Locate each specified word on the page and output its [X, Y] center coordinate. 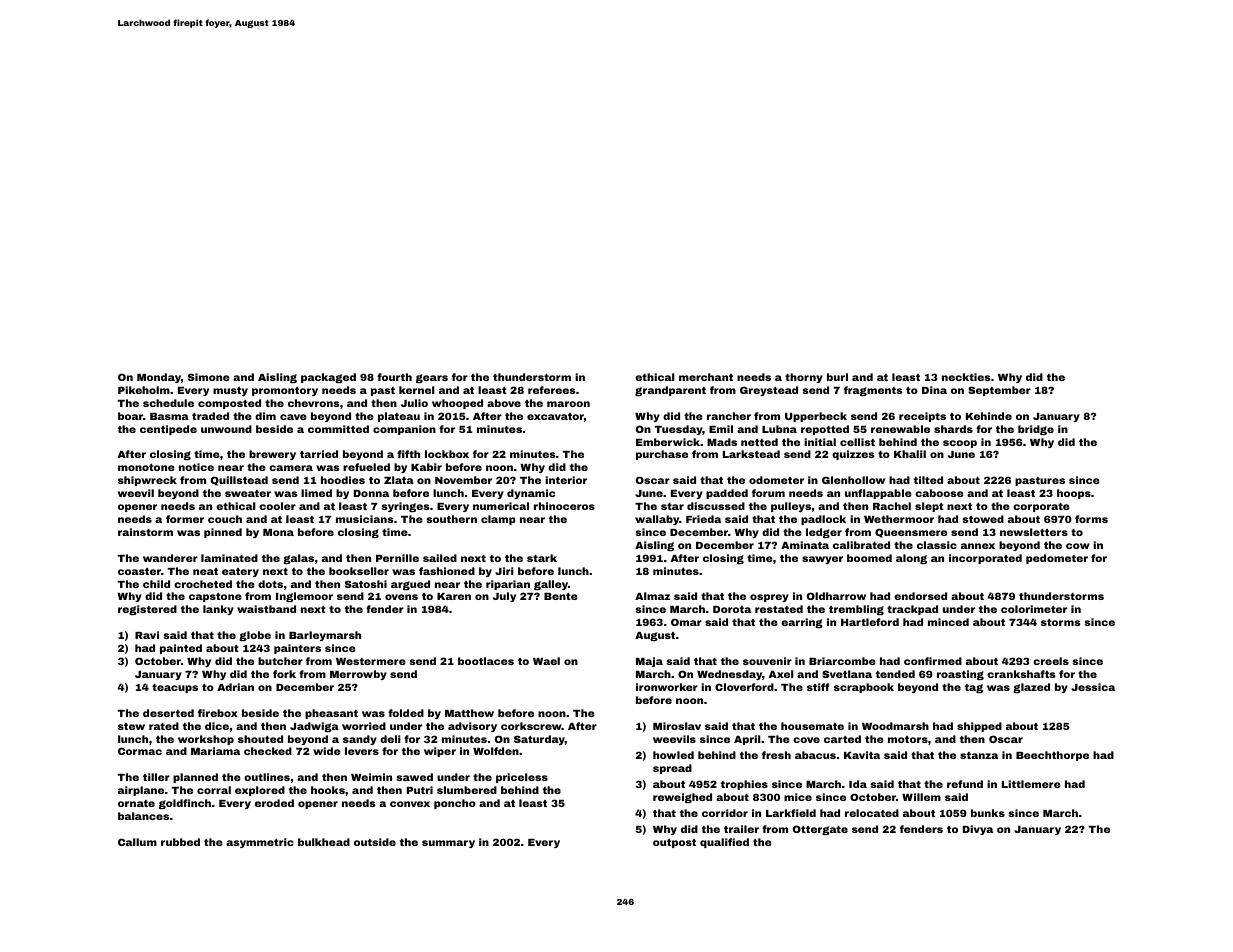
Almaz [652, 596]
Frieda [703, 519]
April [747, 740]
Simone [209, 377]
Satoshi [366, 584]
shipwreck [147, 481]
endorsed [920, 596]
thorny [804, 378]
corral [214, 790]
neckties [966, 377]
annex [978, 546]
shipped [979, 727]
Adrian [235, 687]
